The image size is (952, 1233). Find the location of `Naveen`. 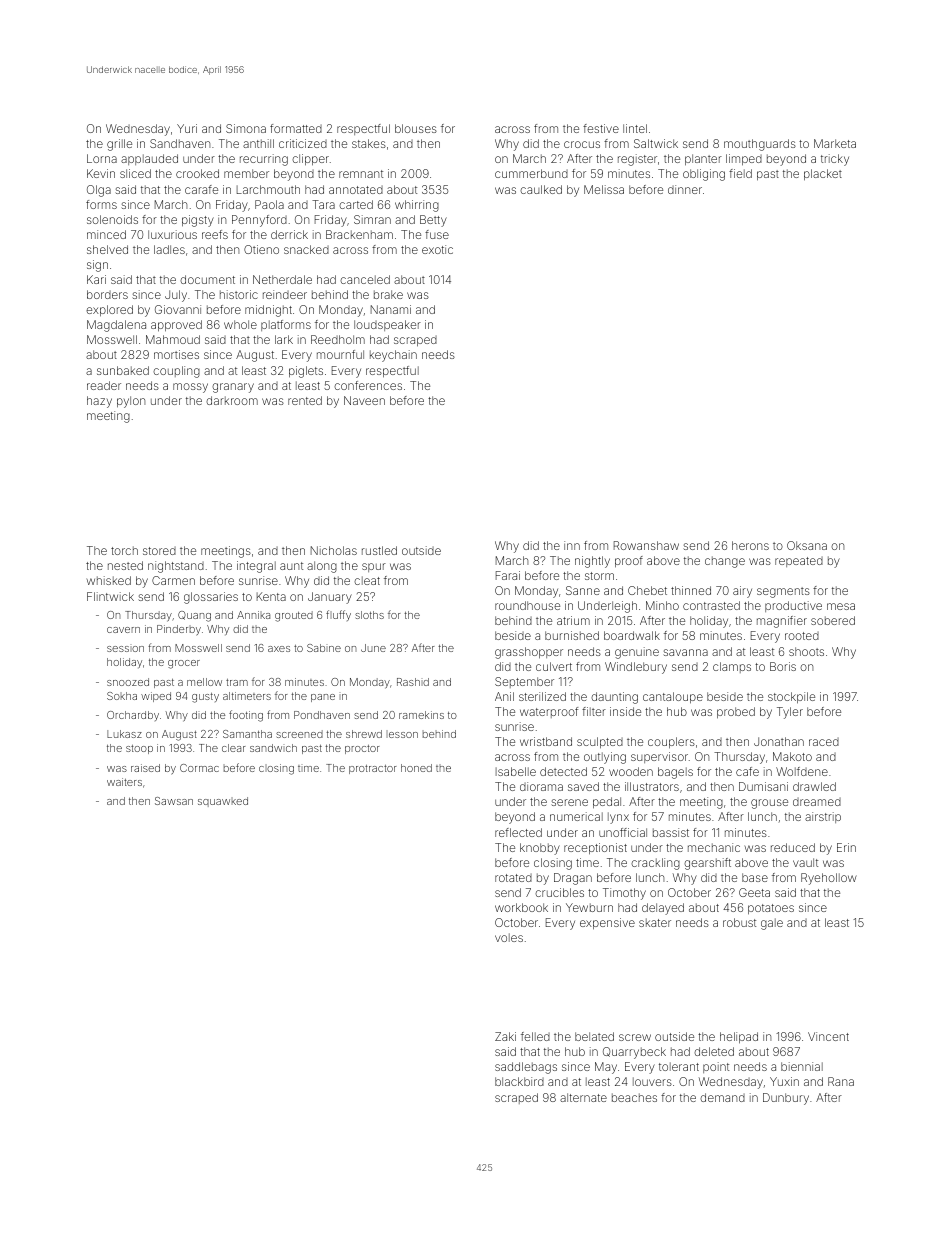

Naveen is located at coordinates (364, 400).
